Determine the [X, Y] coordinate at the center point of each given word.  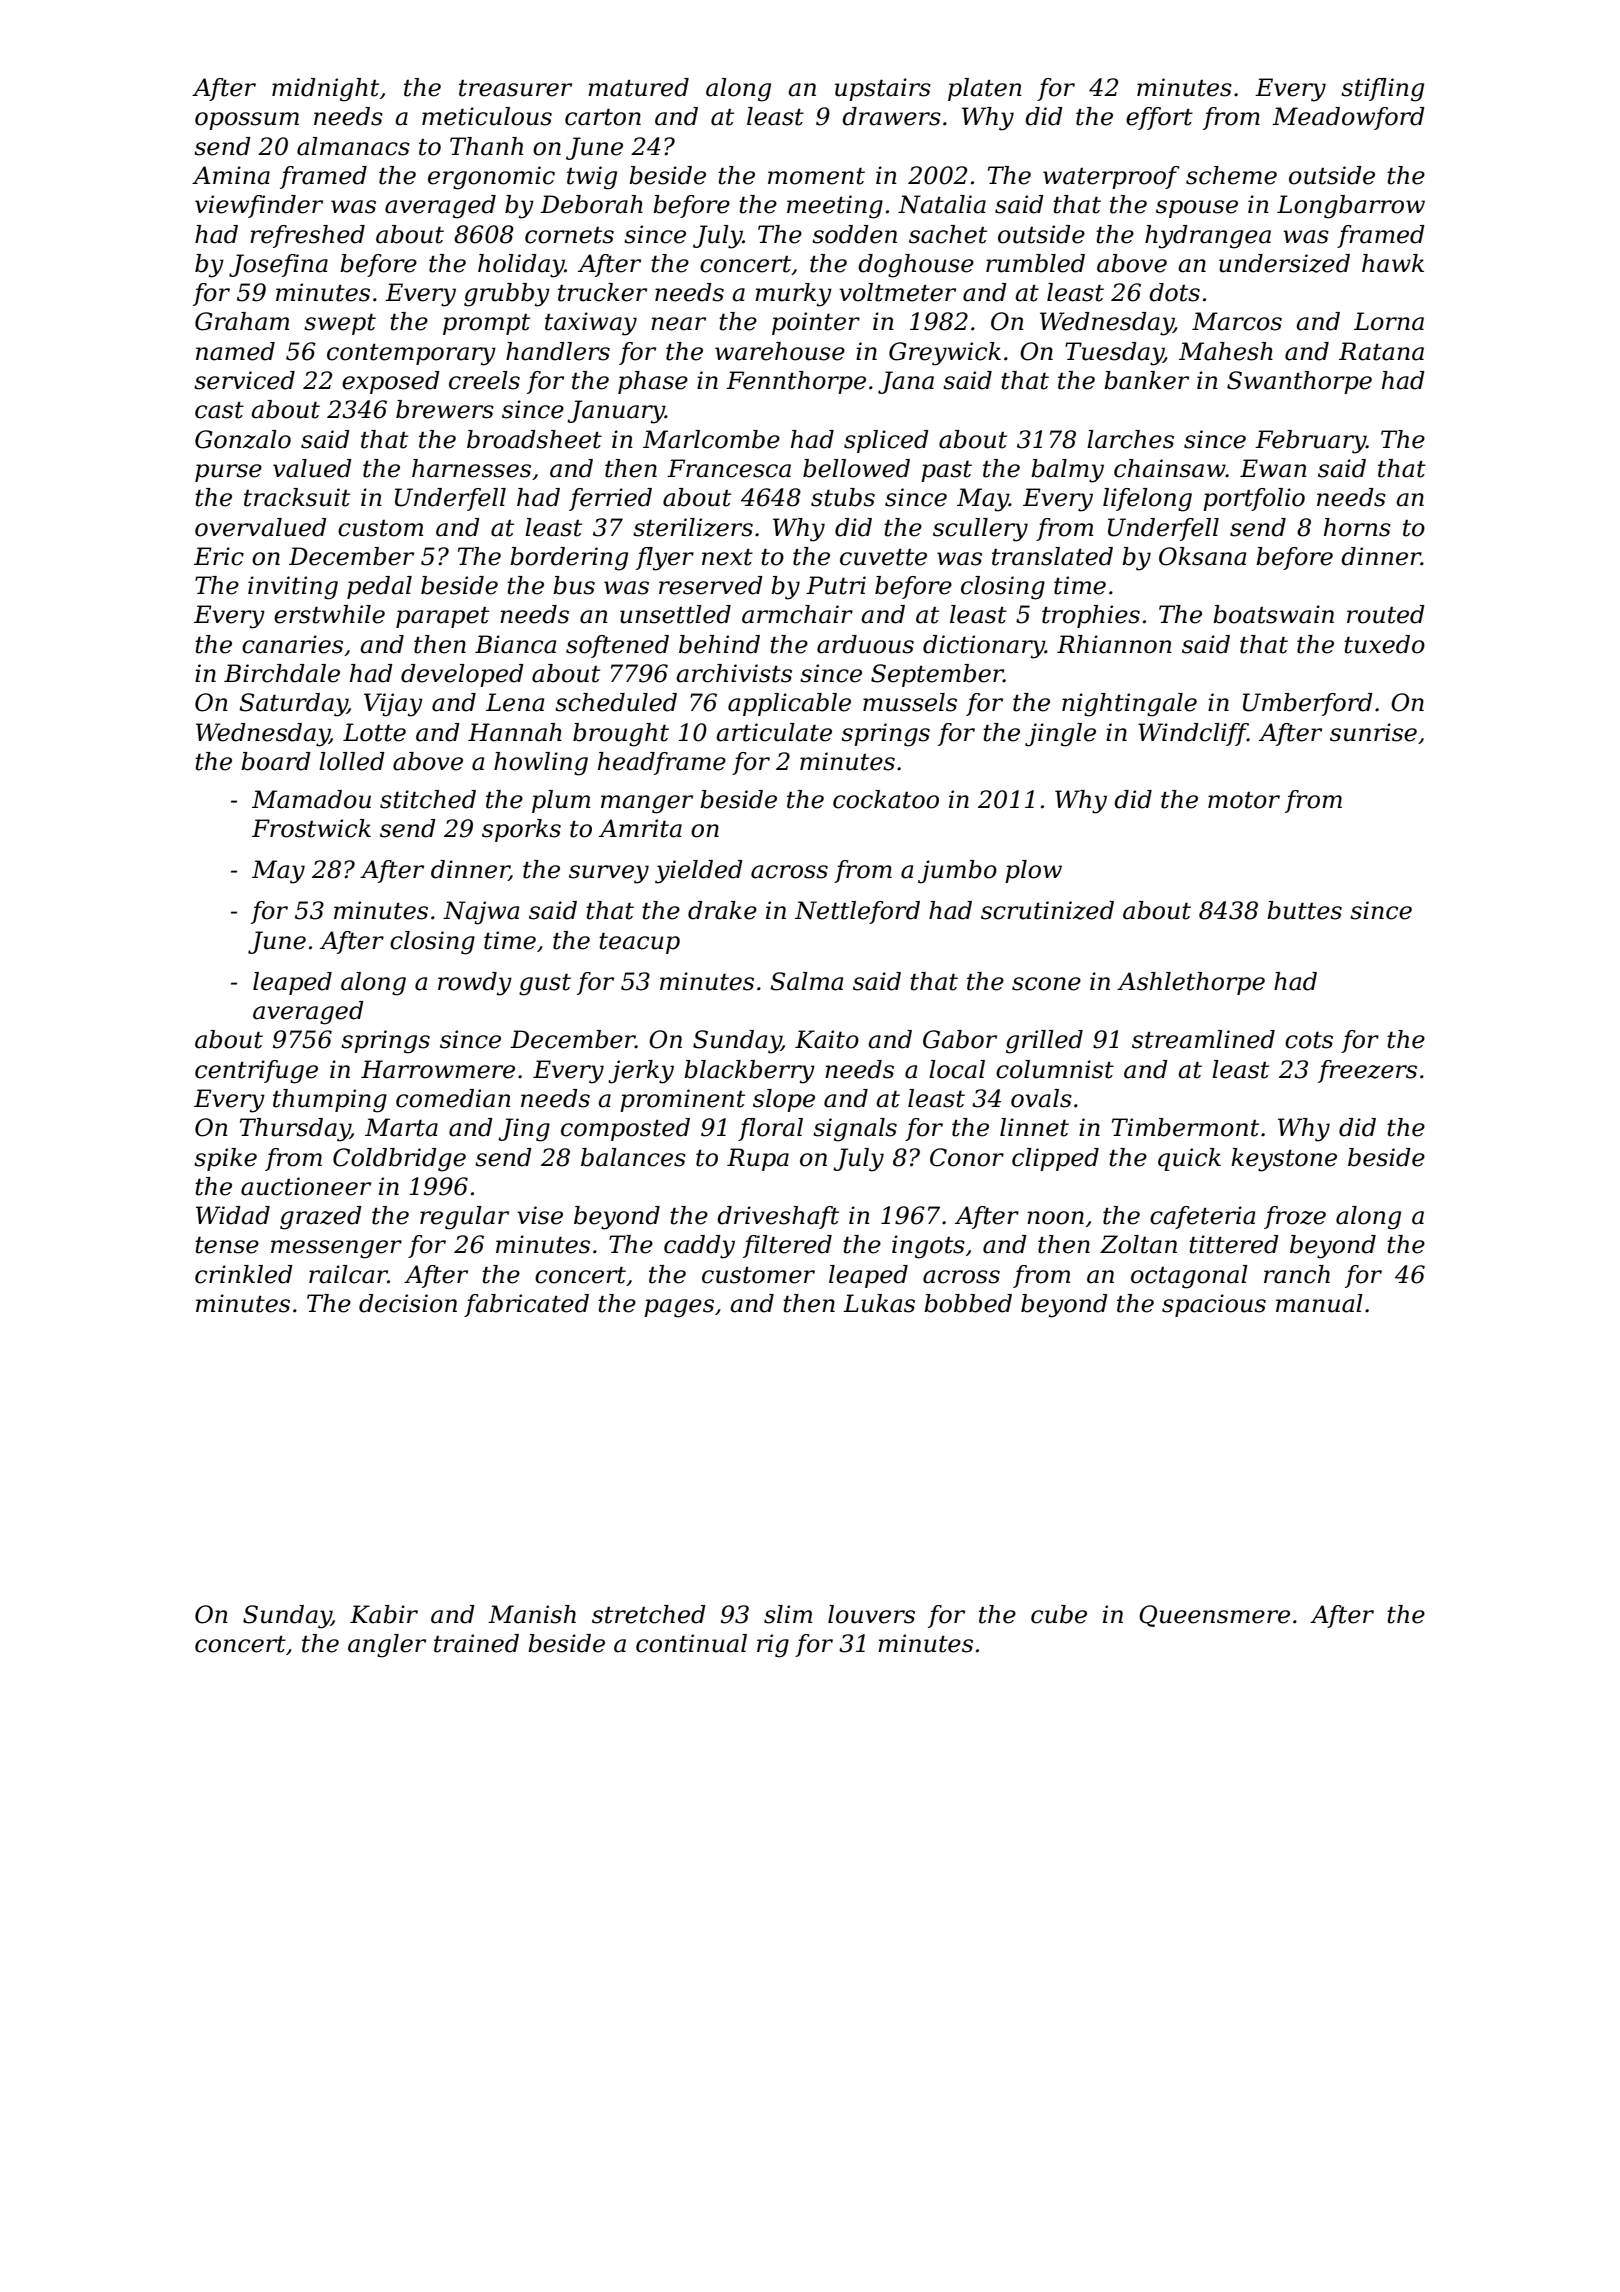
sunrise [1373, 732]
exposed [391, 382]
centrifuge [256, 1072]
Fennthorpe [796, 382]
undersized [1284, 263]
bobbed [968, 1303]
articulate [774, 732]
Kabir [384, 1614]
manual [1319, 1303]
